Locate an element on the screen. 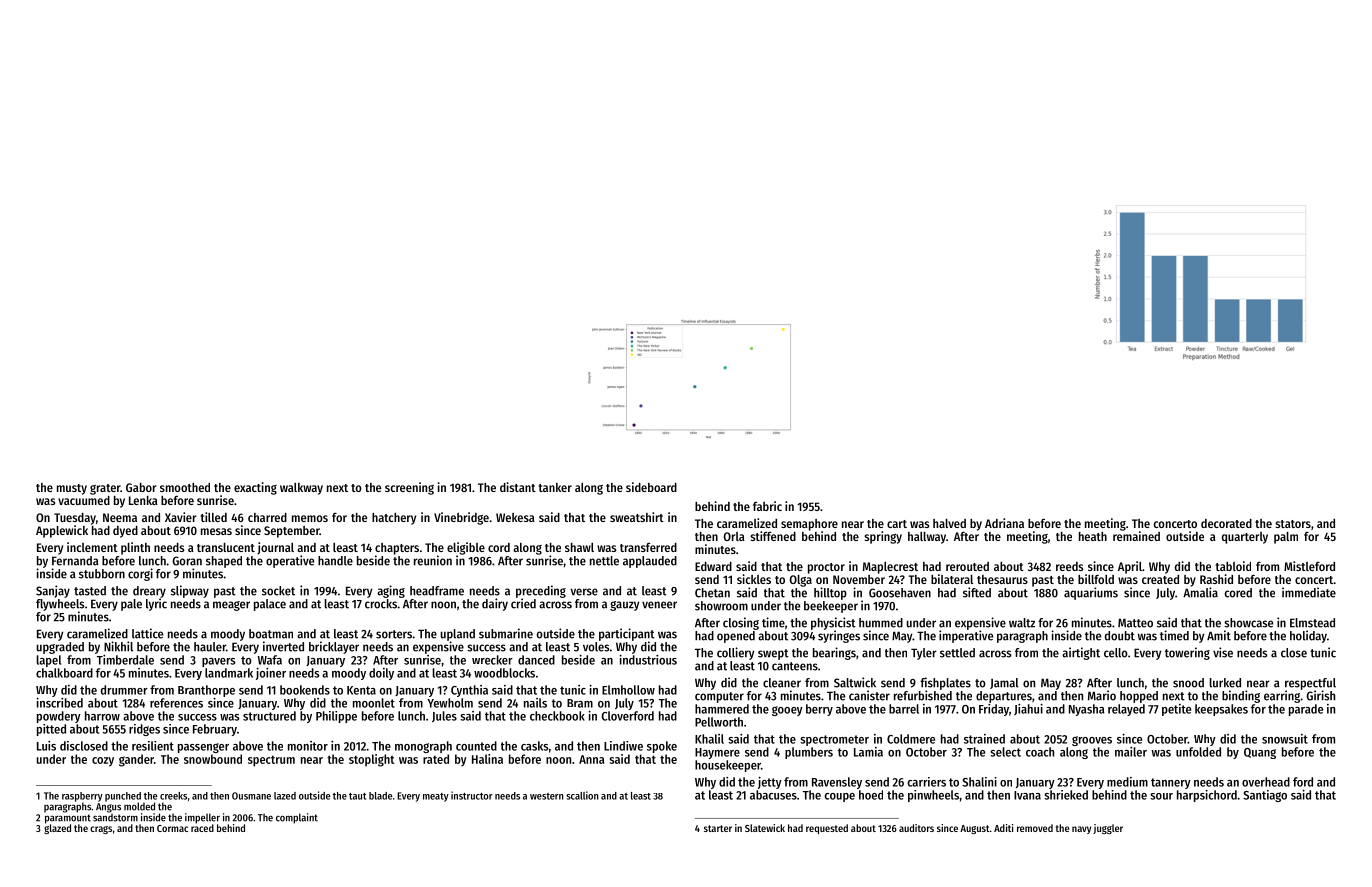  musty is located at coordinates (72, 489).
